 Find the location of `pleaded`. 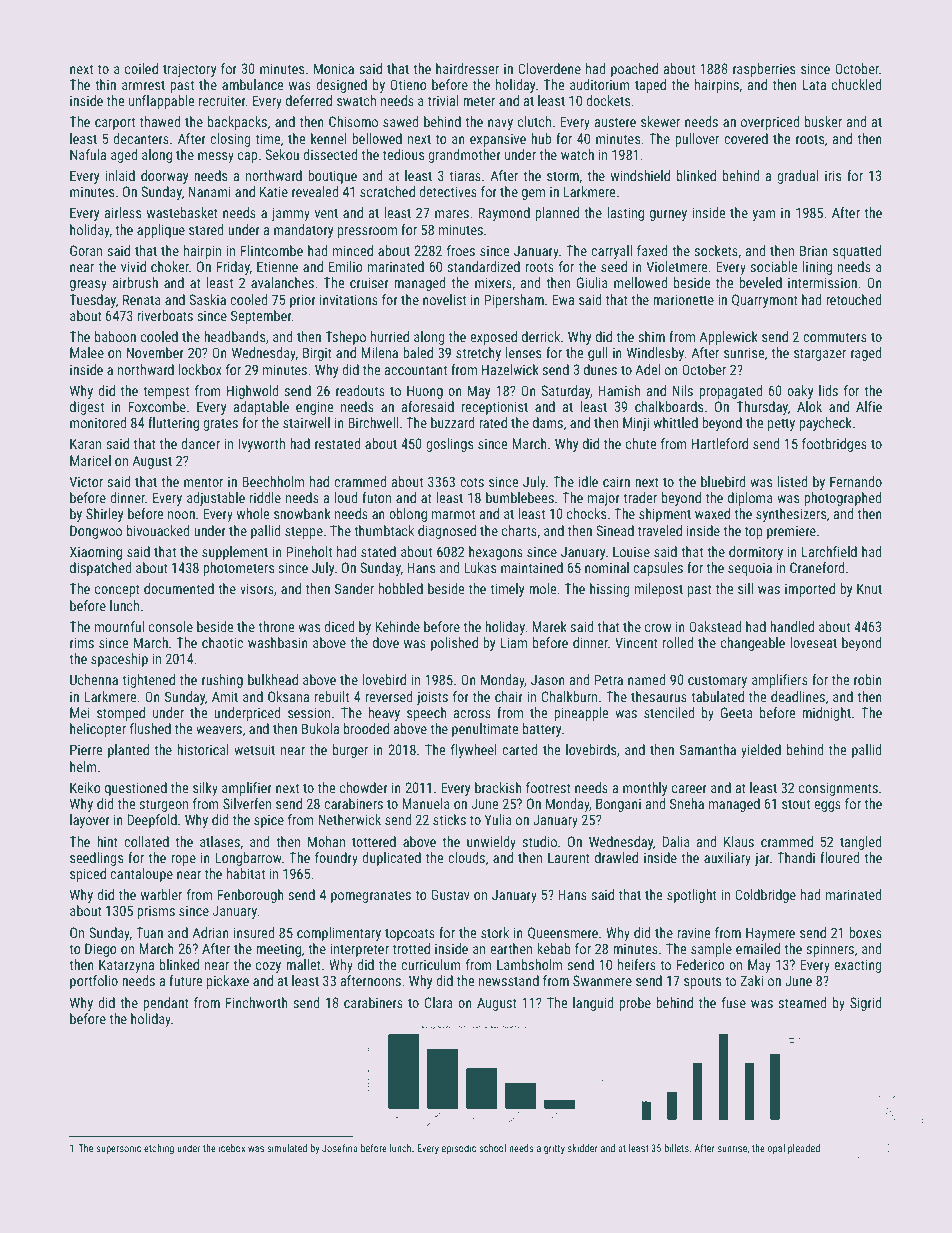

pleaded is located at coordinates (804, 1149).
